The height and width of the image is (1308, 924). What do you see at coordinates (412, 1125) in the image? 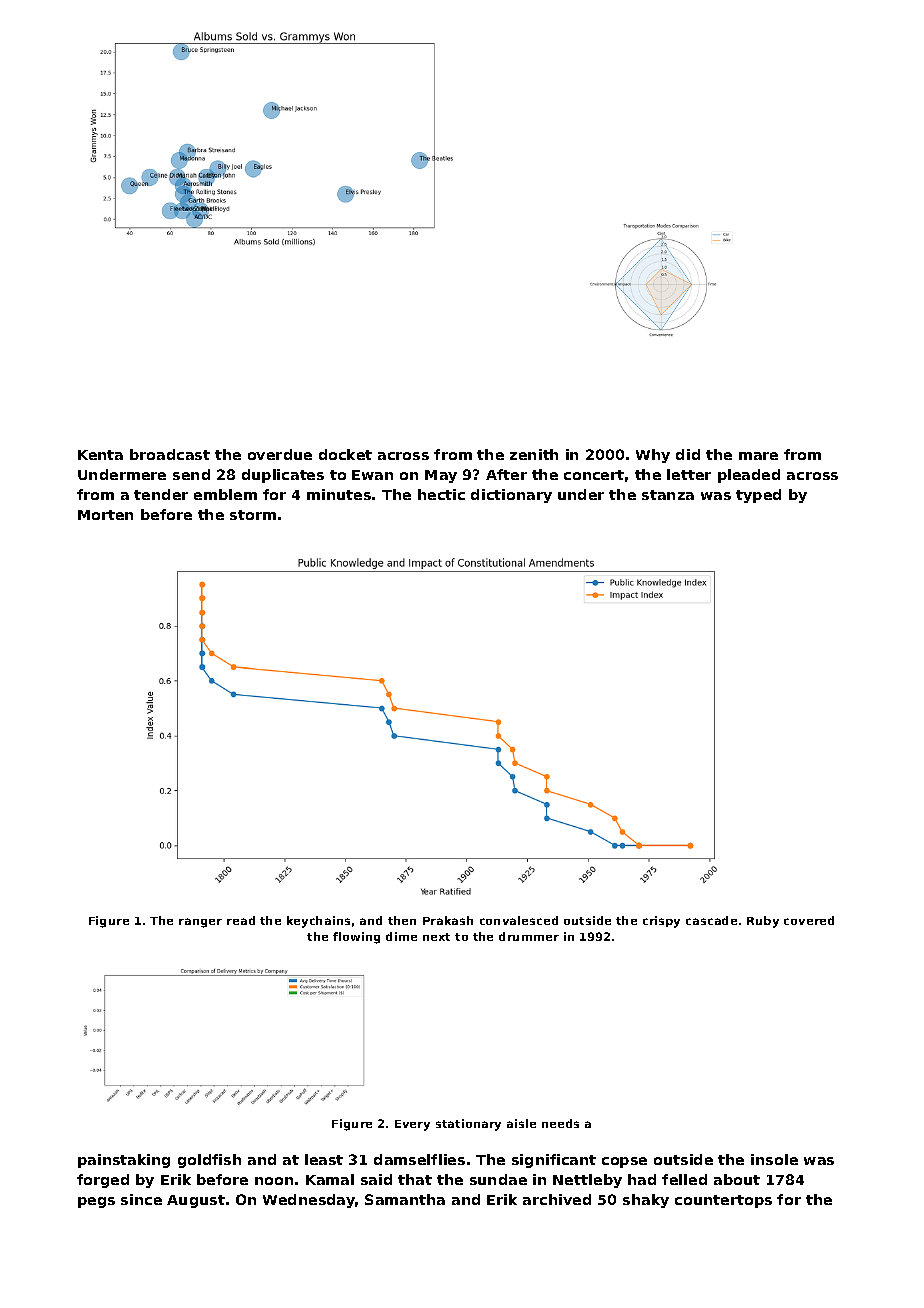
I see `Every` at bounding box center [412, 1125].
